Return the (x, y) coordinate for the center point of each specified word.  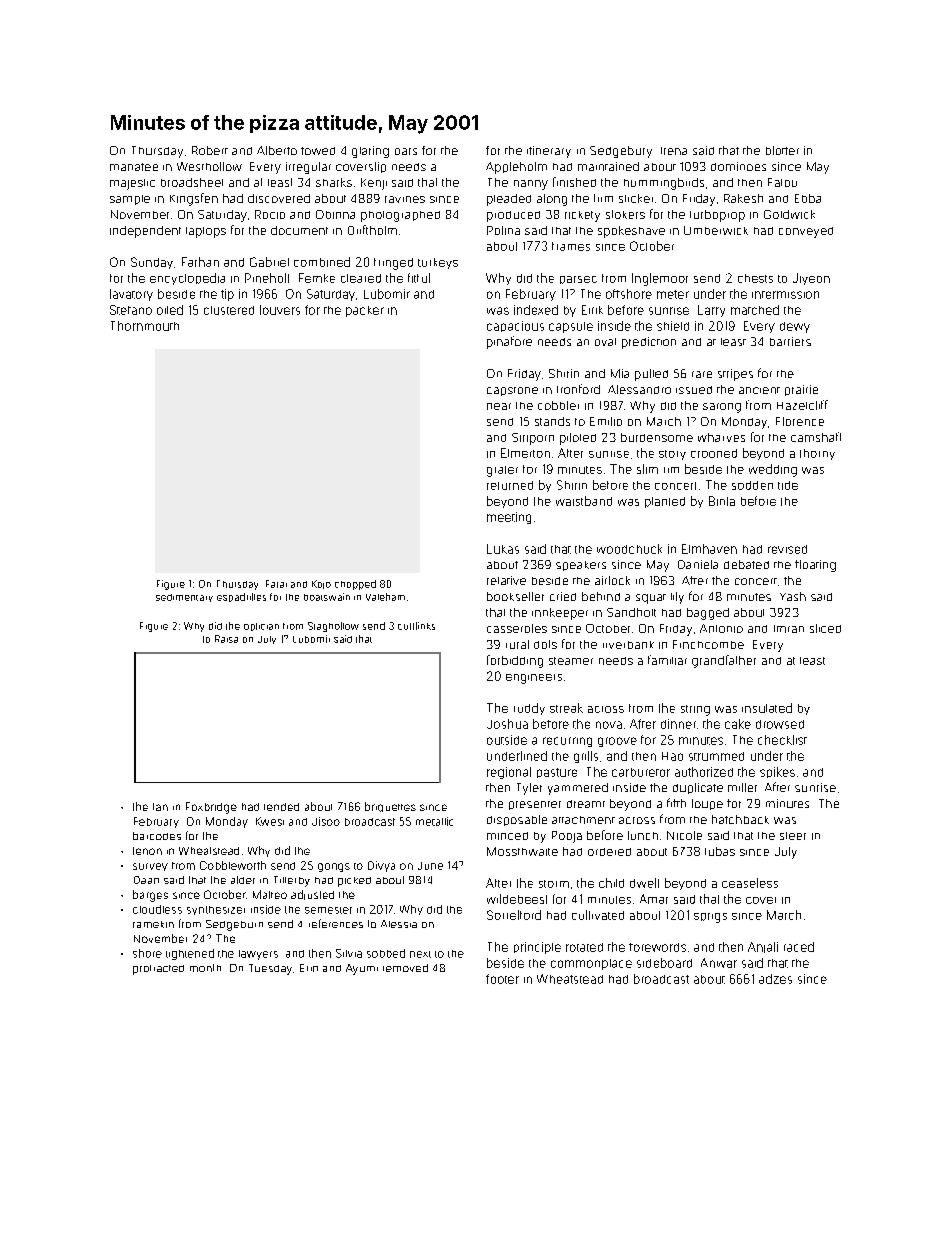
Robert (210, 150)
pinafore (509, 342)
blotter (782, 150)
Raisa (226, 639)
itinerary (549, 152)
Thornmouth (145, 326)
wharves (721, 437)
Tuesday (270, 969)
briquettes (390, 807)
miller (742, 787)
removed (405, 968)
